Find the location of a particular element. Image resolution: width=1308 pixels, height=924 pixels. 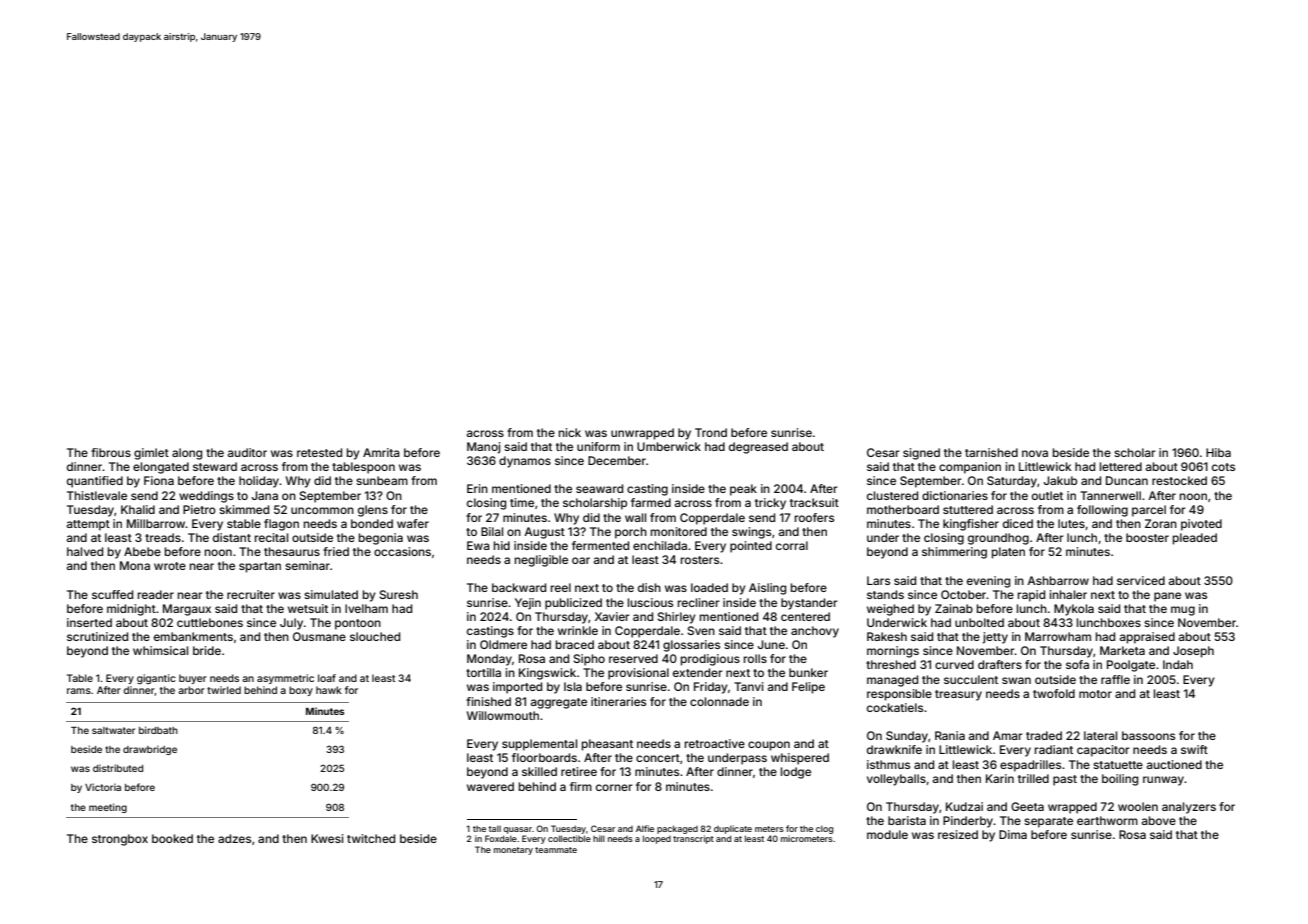

Thistlevale is located at coordinates (97, 495).
